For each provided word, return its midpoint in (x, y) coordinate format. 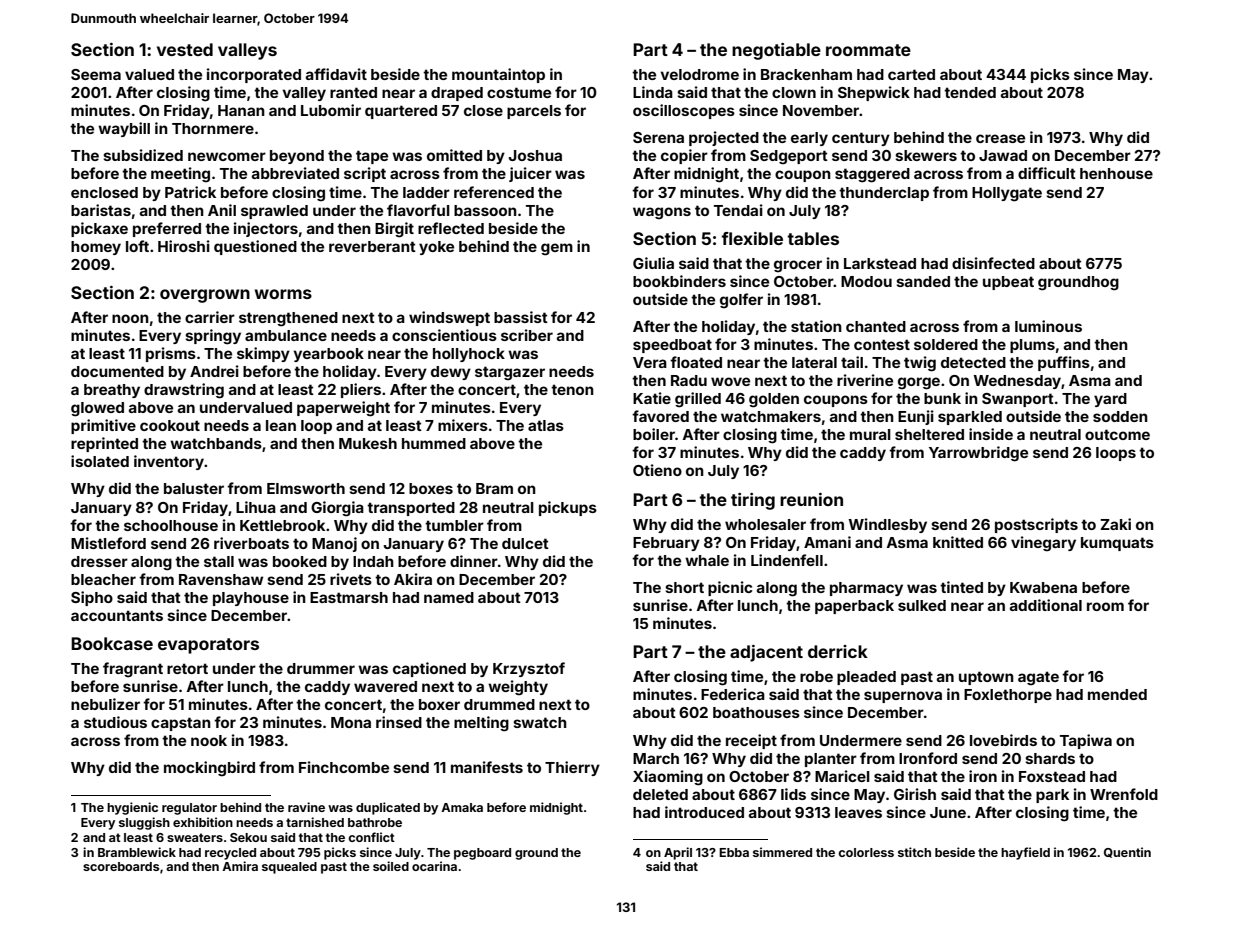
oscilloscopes (684, 111)
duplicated (388, 808)
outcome (1117, 434)
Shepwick (874, 93)
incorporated (254, 75)
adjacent (766, 653)
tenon (572, 389)
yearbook (329, 355)
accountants (117, 615)
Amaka (462, 807)
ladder (426, 192)
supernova (903, 697)
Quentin (1127, 852)
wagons (662, 213)
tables (813, 238)
